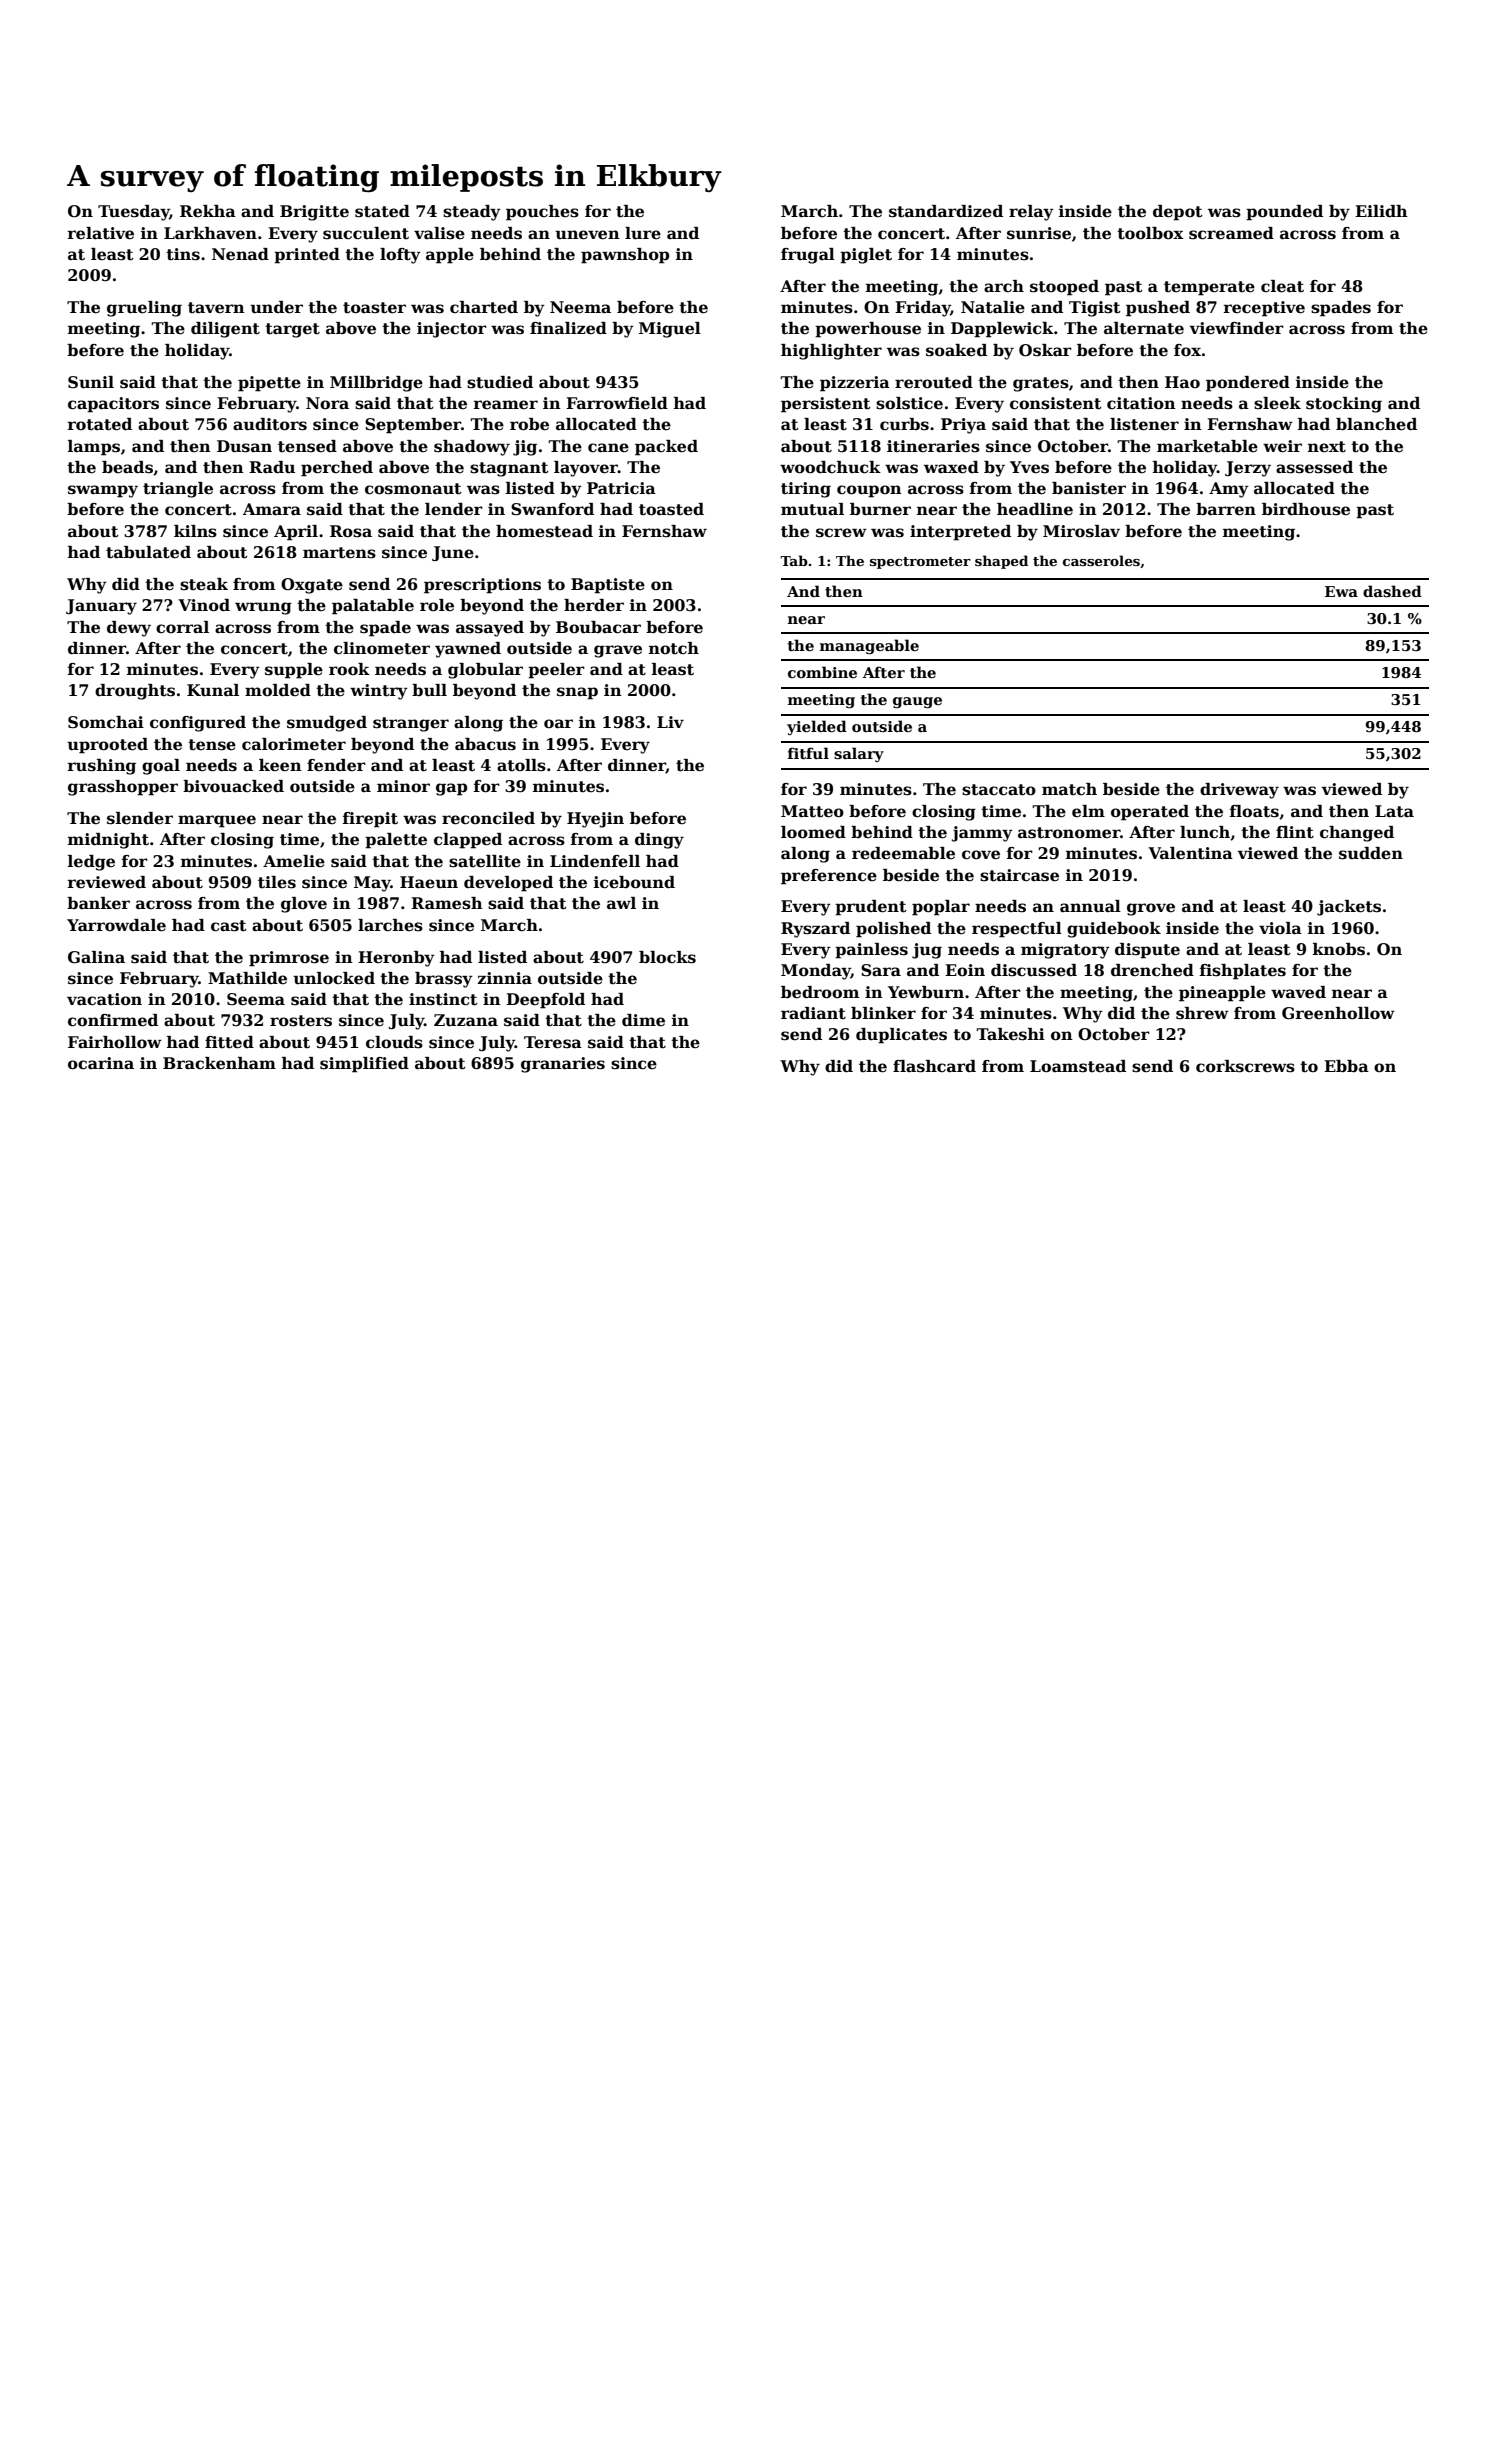  What do you see at coordinates (1344, 405) in the screenshot?
I see `stocking` at bounding box center [1344, 405].
